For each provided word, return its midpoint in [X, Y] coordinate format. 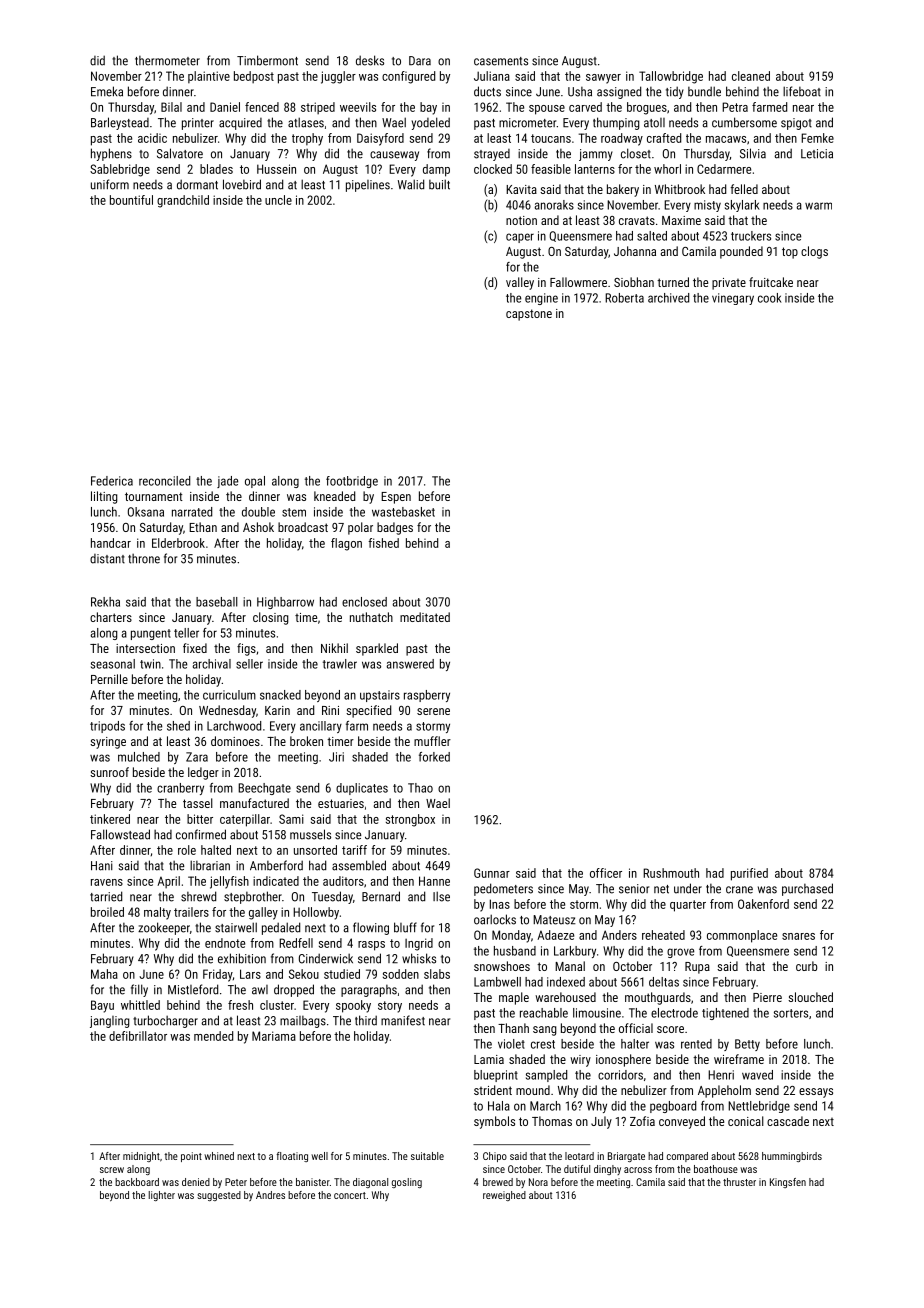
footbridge [352, 482]
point [191, 1157]
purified [749, 874]
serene [433, 711]
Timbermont [267, 60]
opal [255, 482]
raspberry [427, 696]
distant [107, 559]
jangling [110, 1022]
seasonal [113, 664]
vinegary [733, 299]
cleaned [751, 76]
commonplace [742, 936]
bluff [405, 927]
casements [501, 61]
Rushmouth [671, 873]
